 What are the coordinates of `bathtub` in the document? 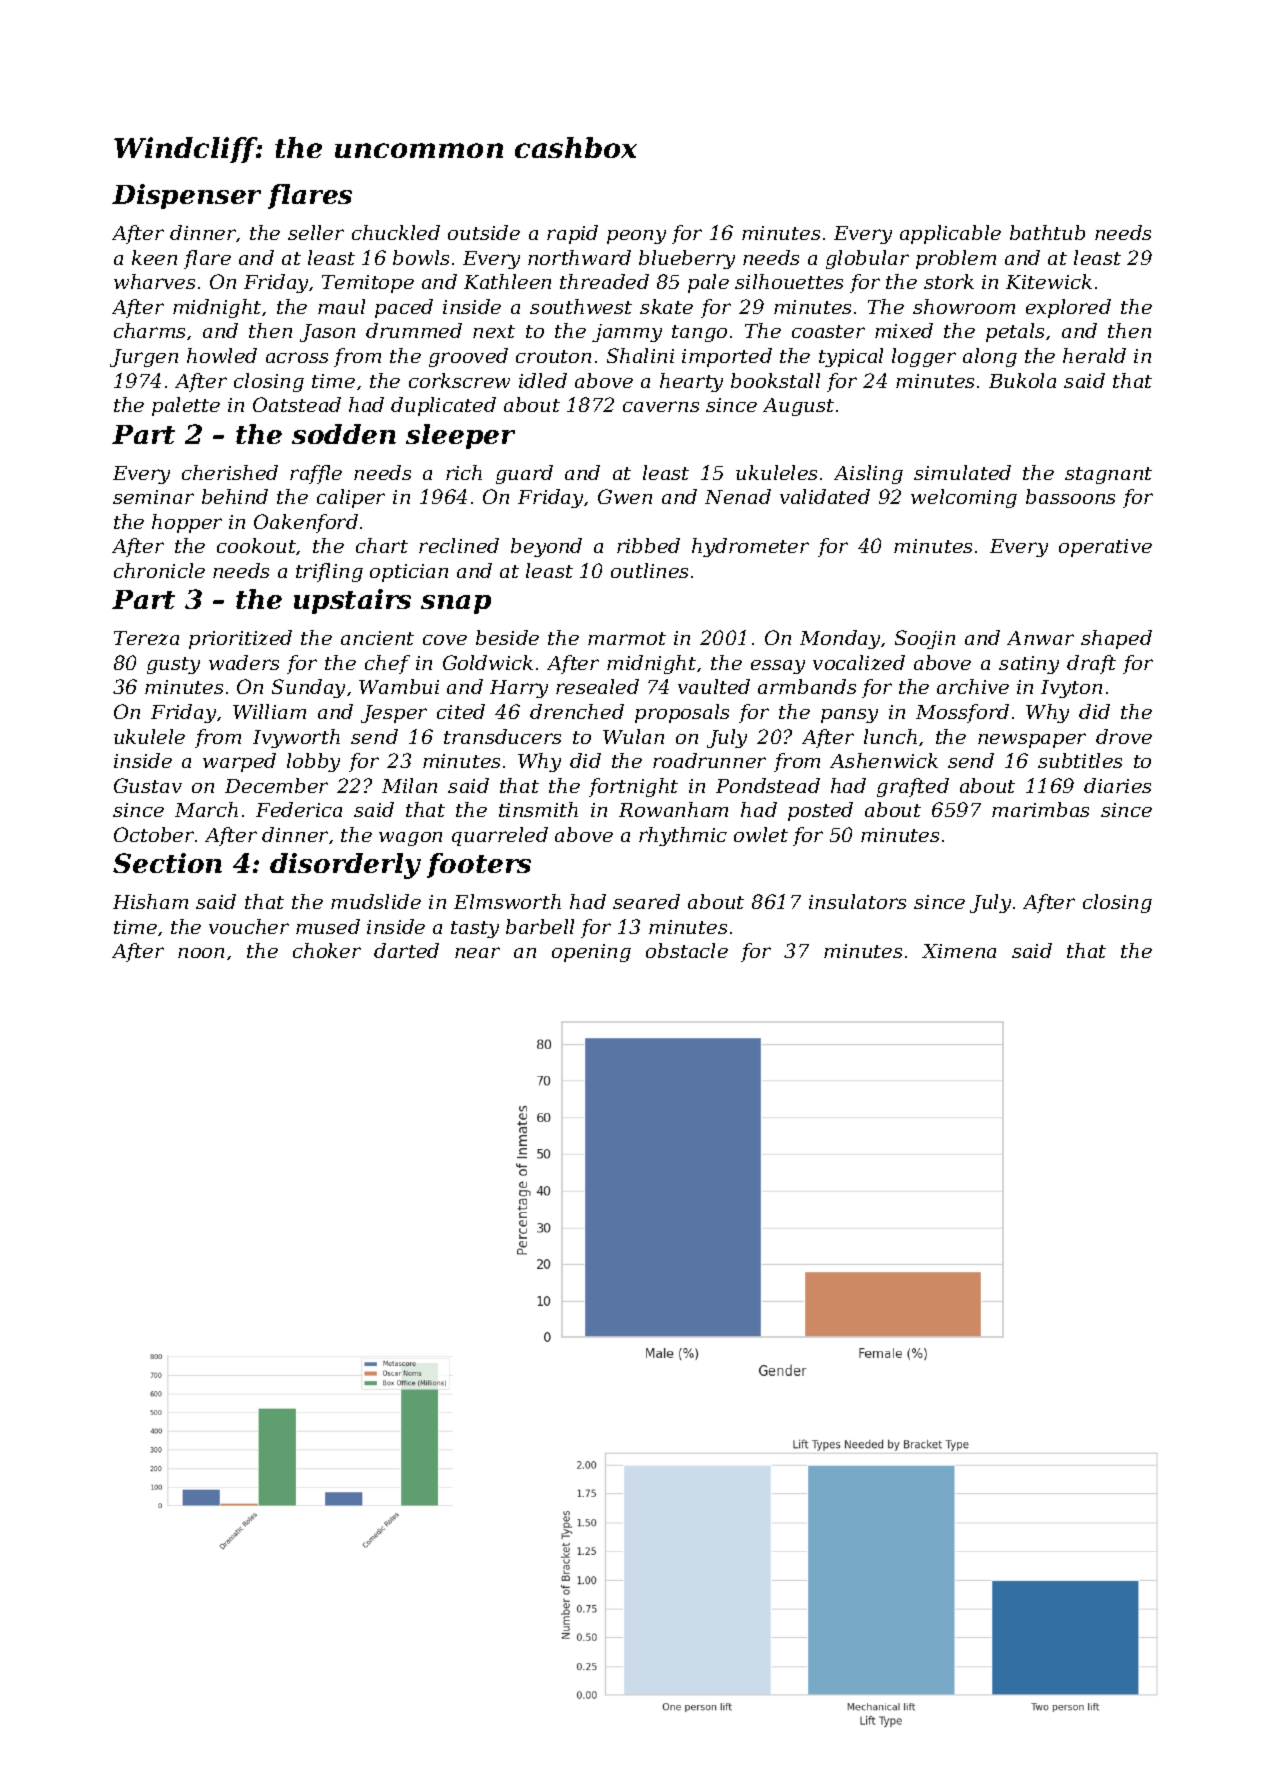 It's located at (1047, 232).
